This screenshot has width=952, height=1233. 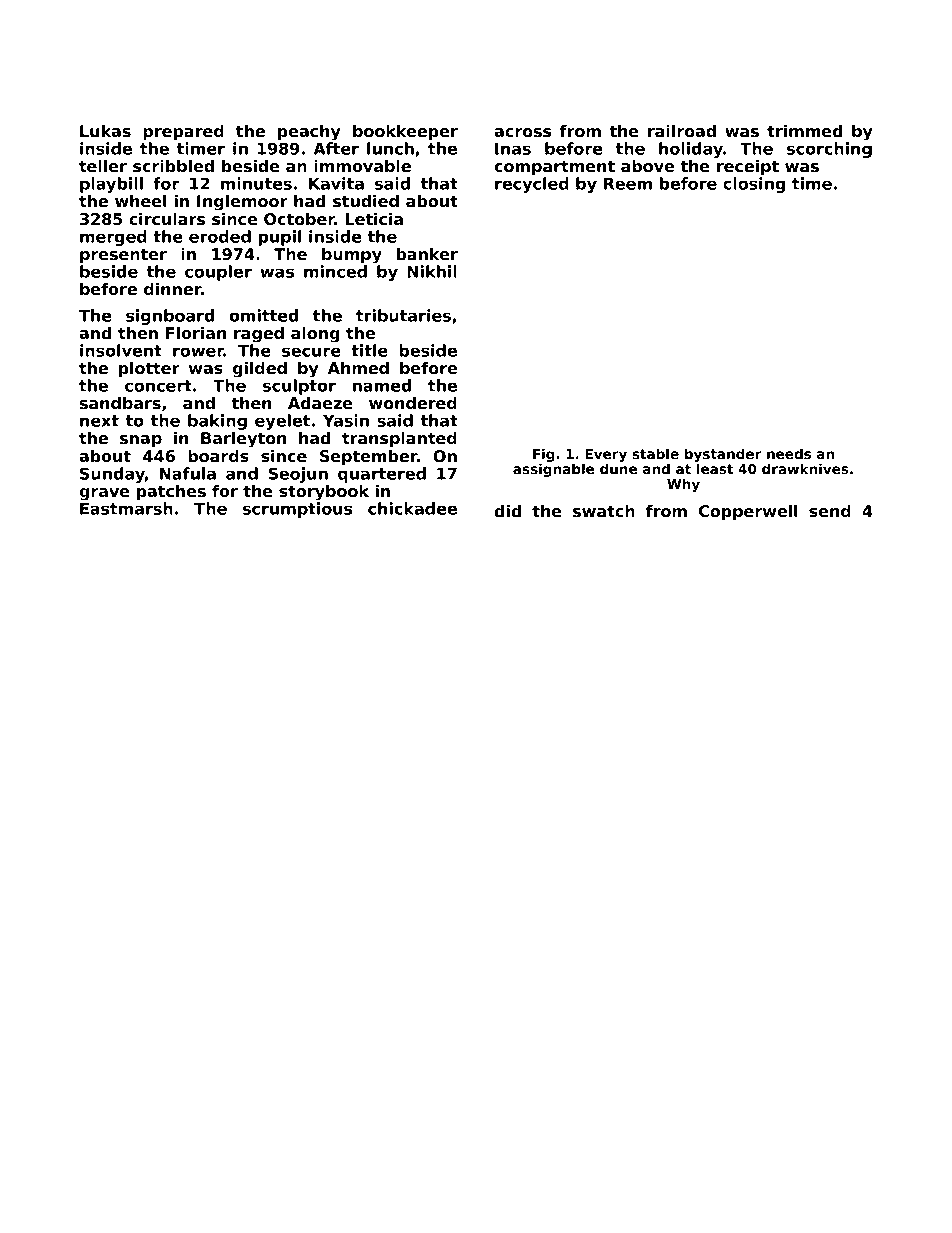 I want to click on named, so click(x=382, y=385).
